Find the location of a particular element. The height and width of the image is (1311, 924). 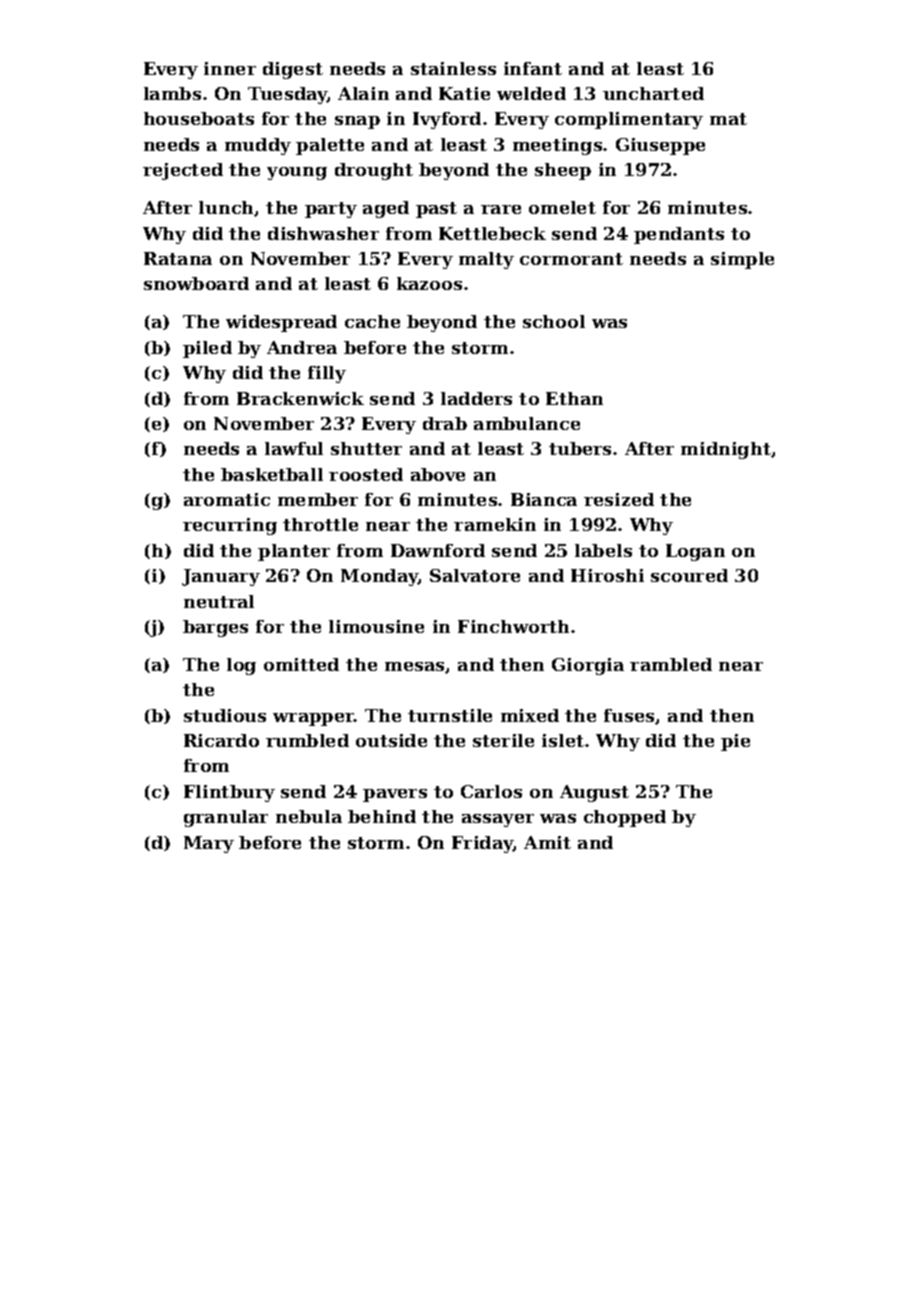

Dawnford is located at coordinates (438, 550).
